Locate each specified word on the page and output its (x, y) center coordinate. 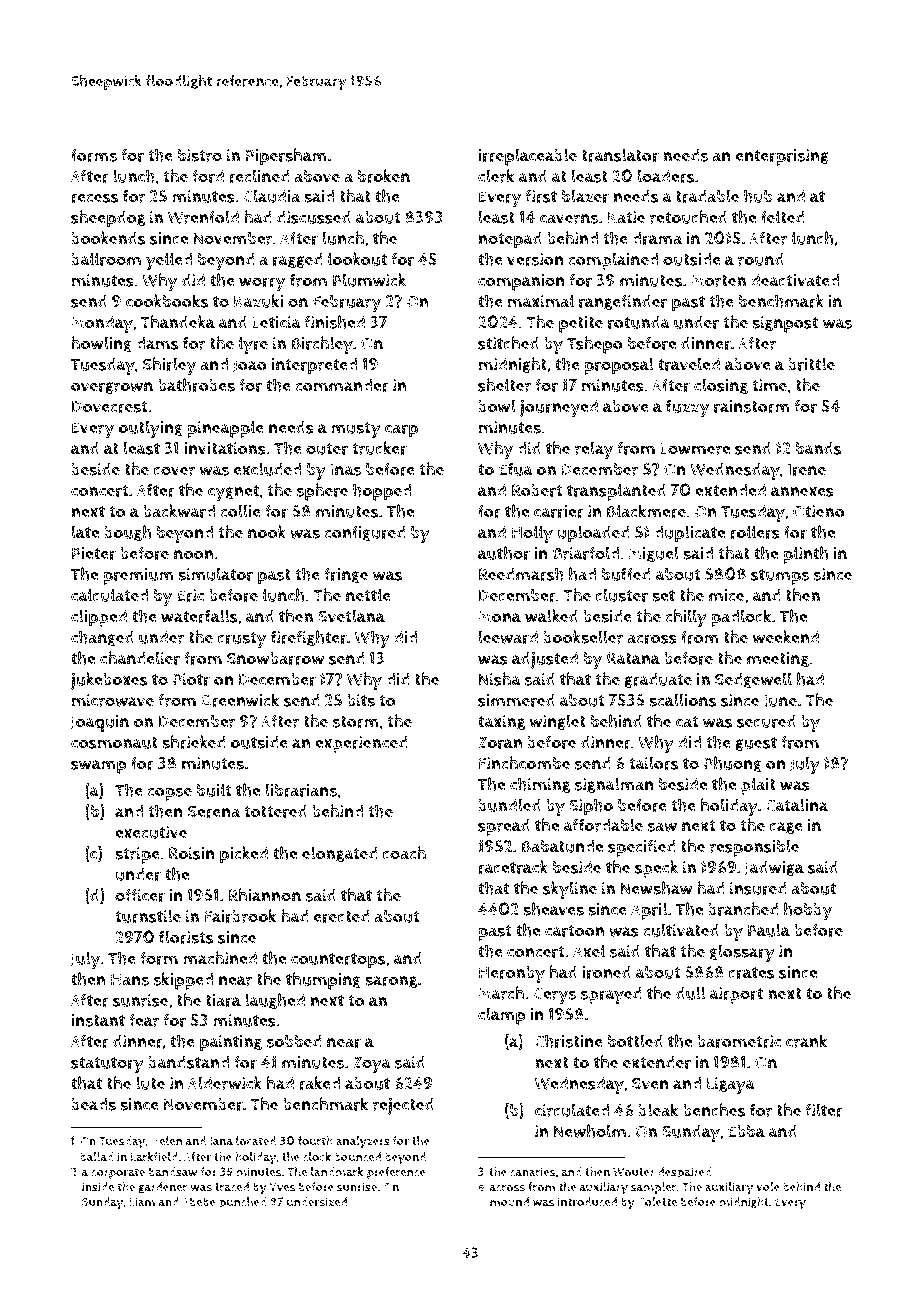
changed (102, 638)
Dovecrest (110, 407)
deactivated (795, 280)
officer (140, 895)
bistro (200, 155)
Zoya (372, 1064)
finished (335, 322)
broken (384, 176)
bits (361, 700)
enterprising (782, 157)
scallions (682, 700)
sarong (391, 982)
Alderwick (225, 1083)
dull (691, 993)
